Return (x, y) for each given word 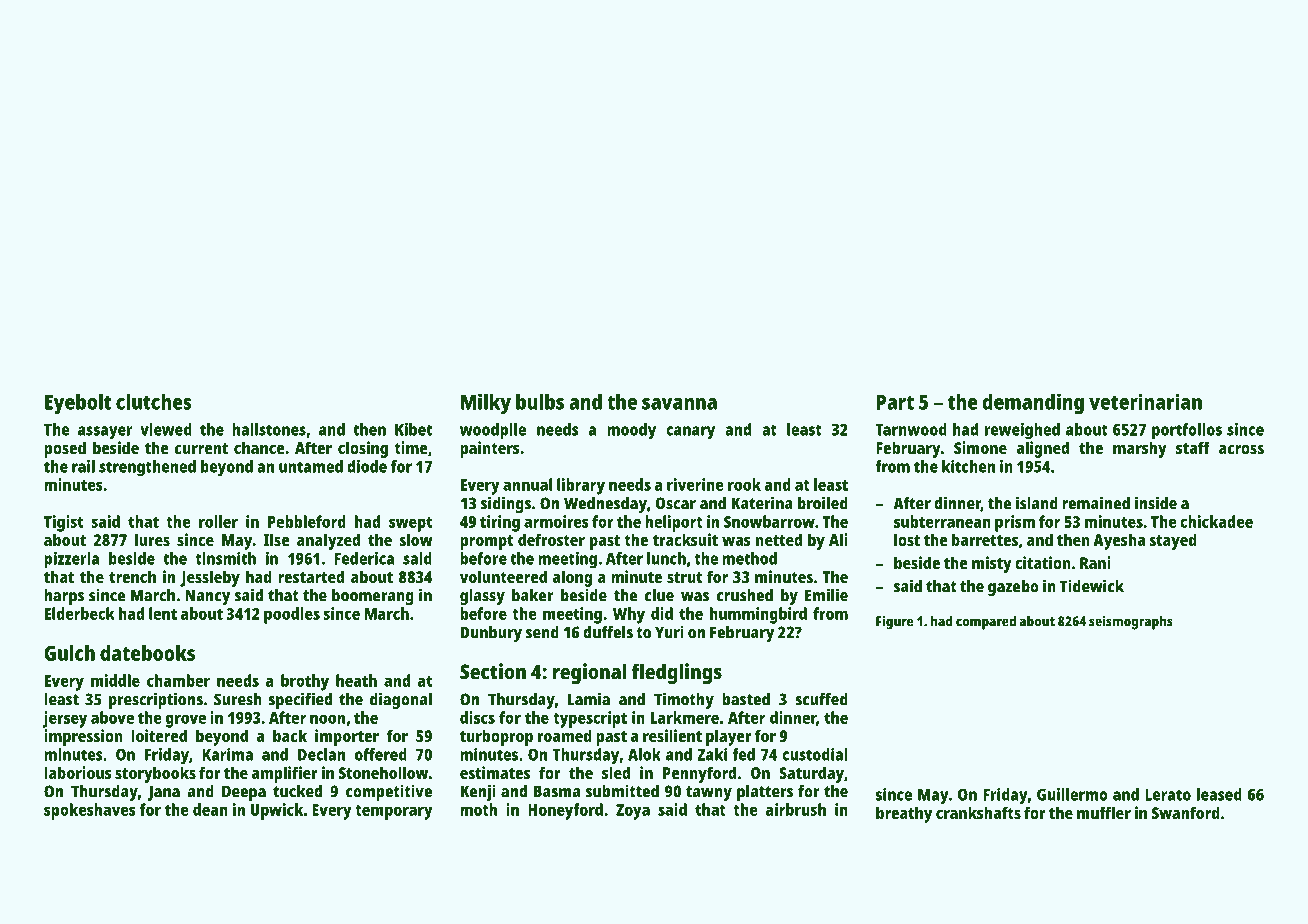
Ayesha (1119, 541)
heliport (673, 523)
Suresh (238, 699)
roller (218, 521)
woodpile (493, 431)
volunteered (503, 576)
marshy (1140, 449)
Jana (163, 793)
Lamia (589, 699)
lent (163, 613)
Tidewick (1092, 586)
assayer (105, 433)
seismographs (1131, 622)
